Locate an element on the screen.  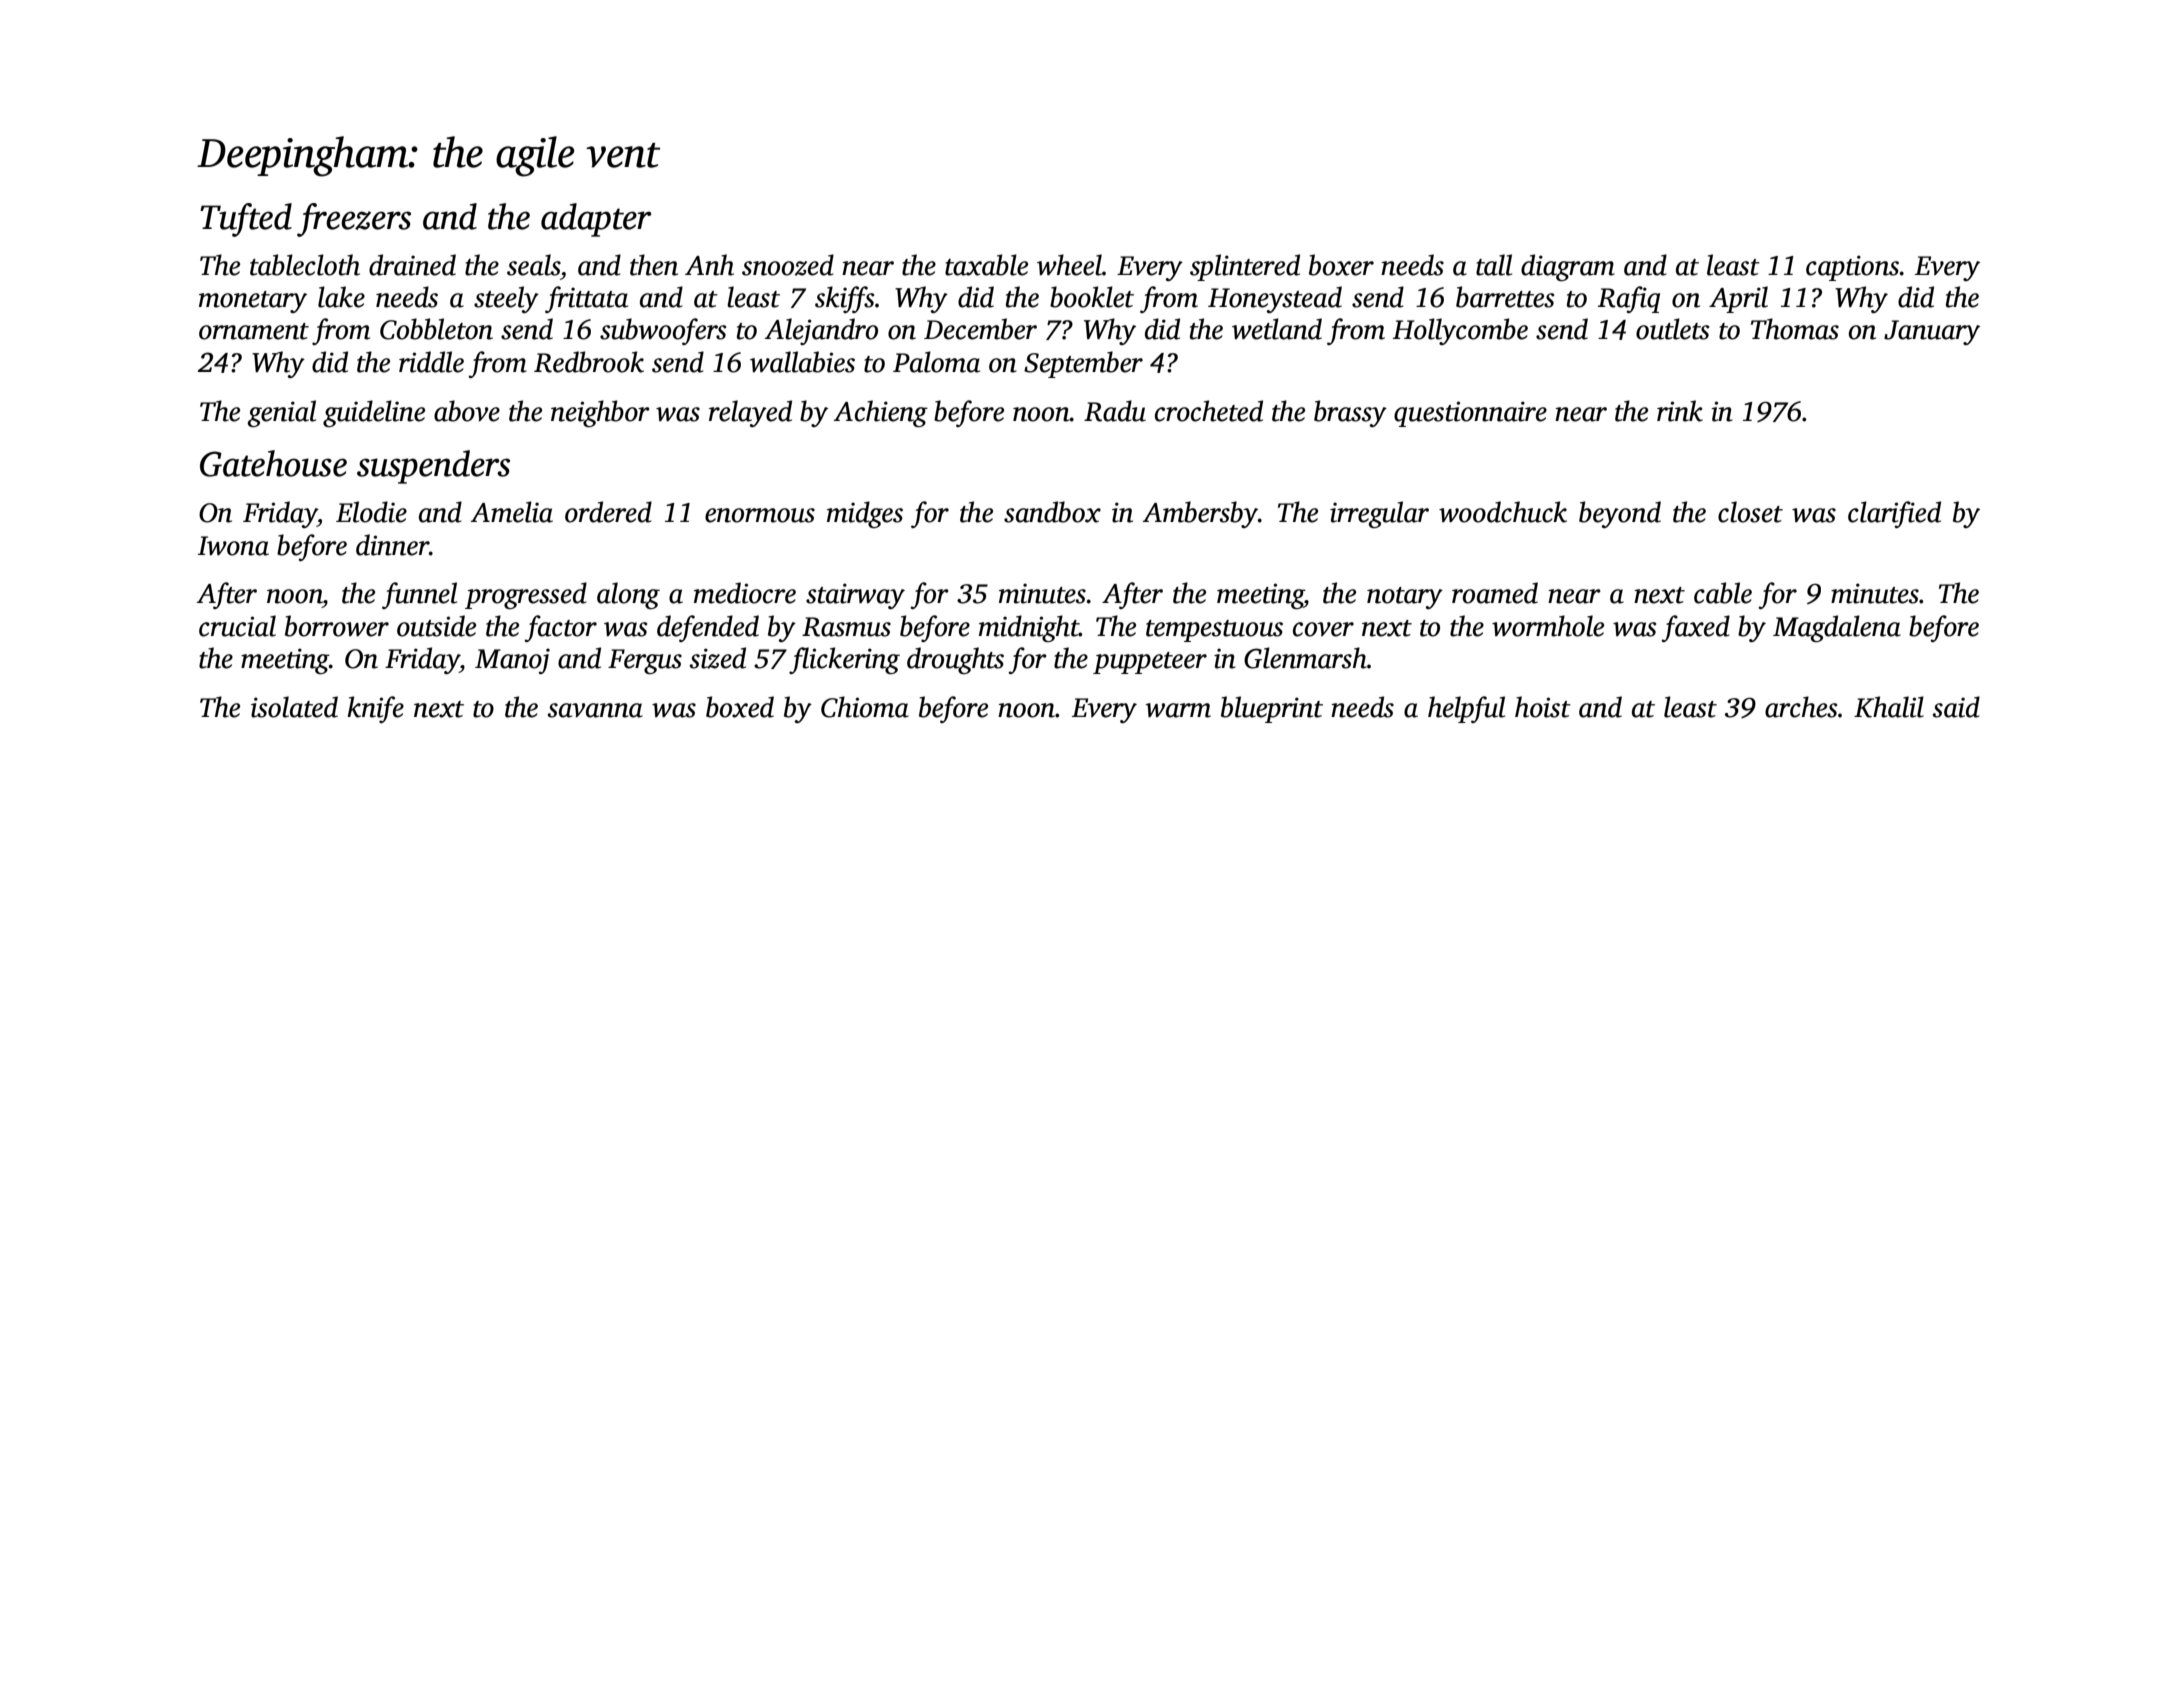
riddle is located at coordinates (431, 362).
